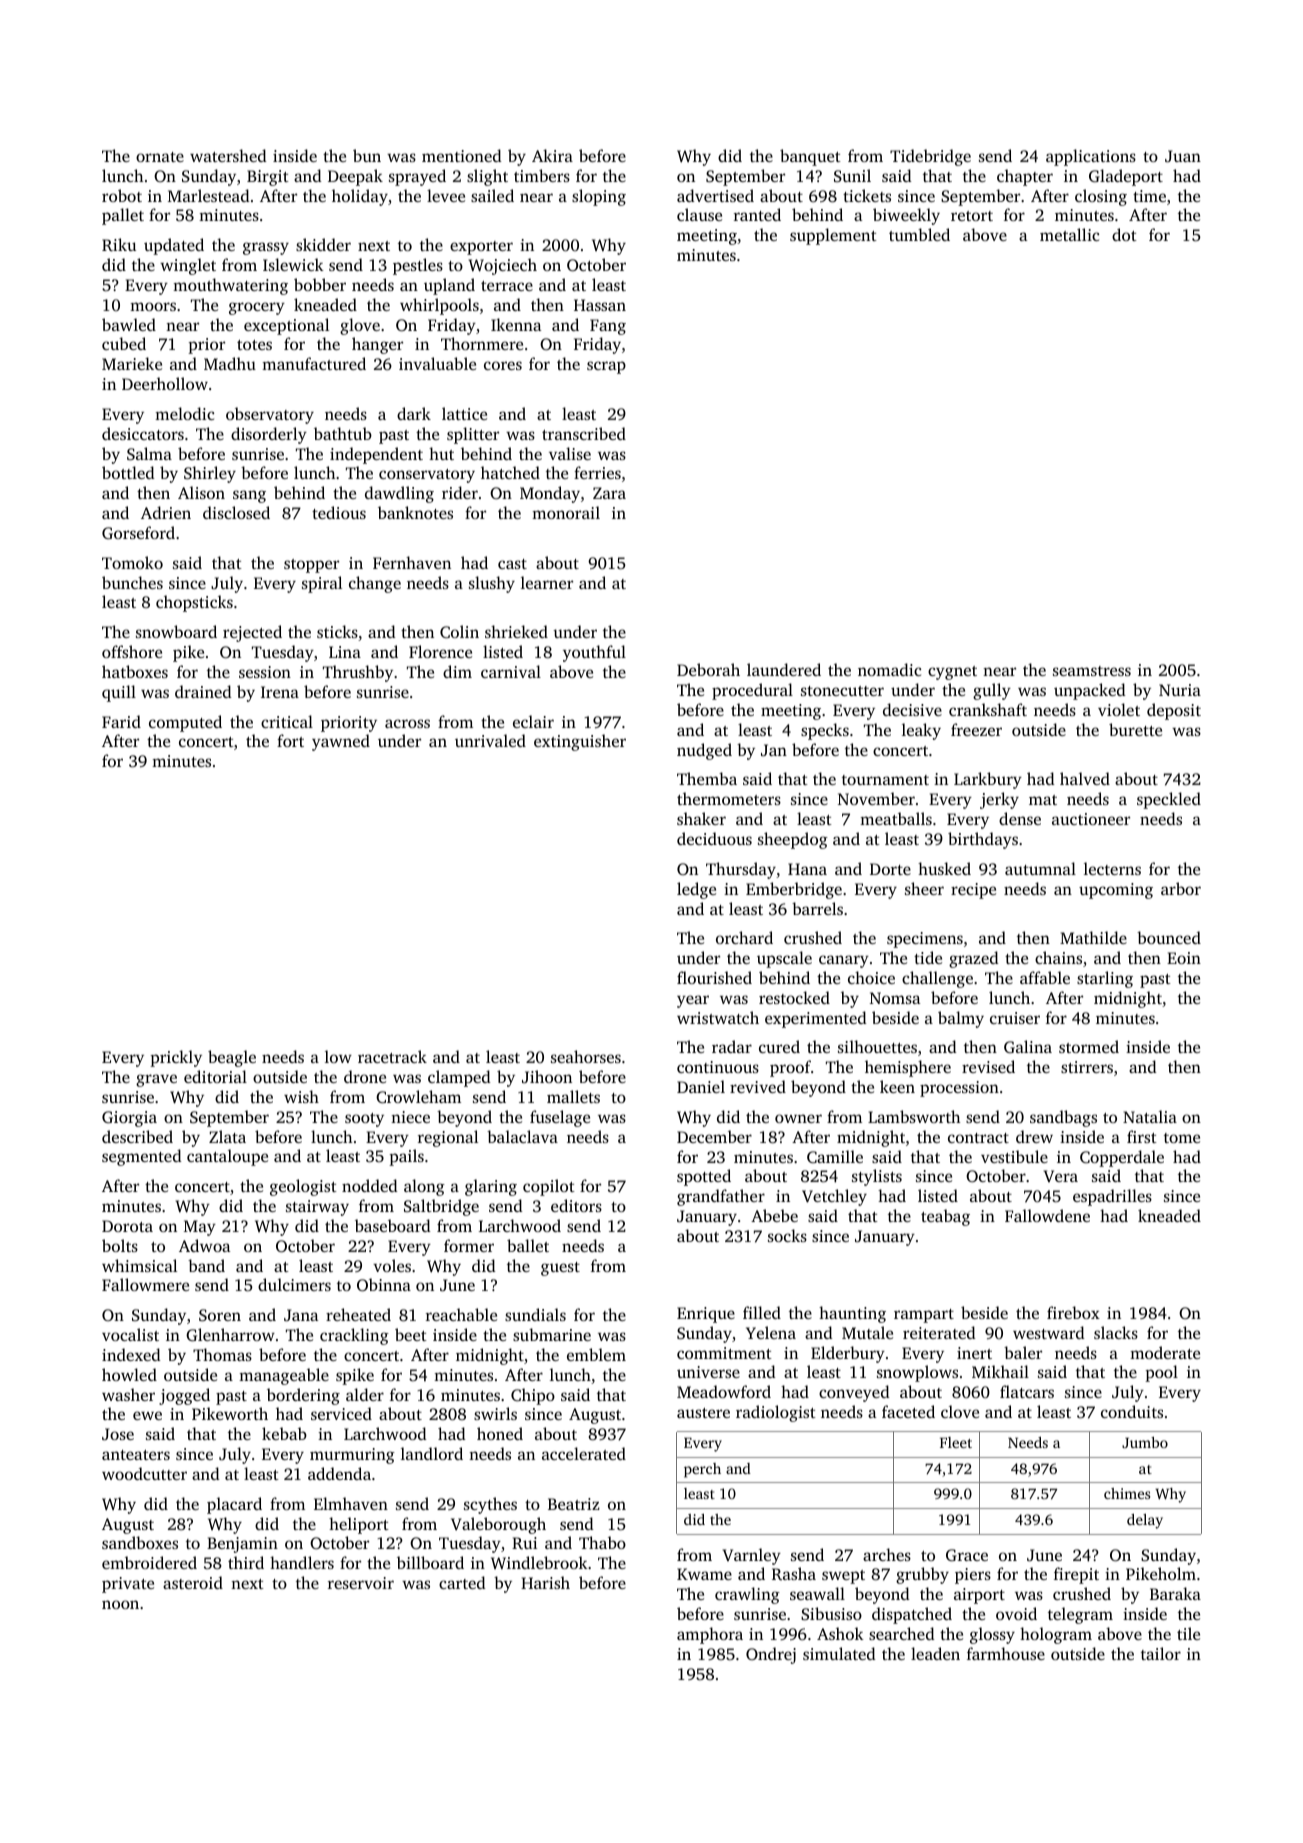  What do you see at coordinates (762, 1312) in the image?
I see `filled` at bounding box center [762, 1312].
